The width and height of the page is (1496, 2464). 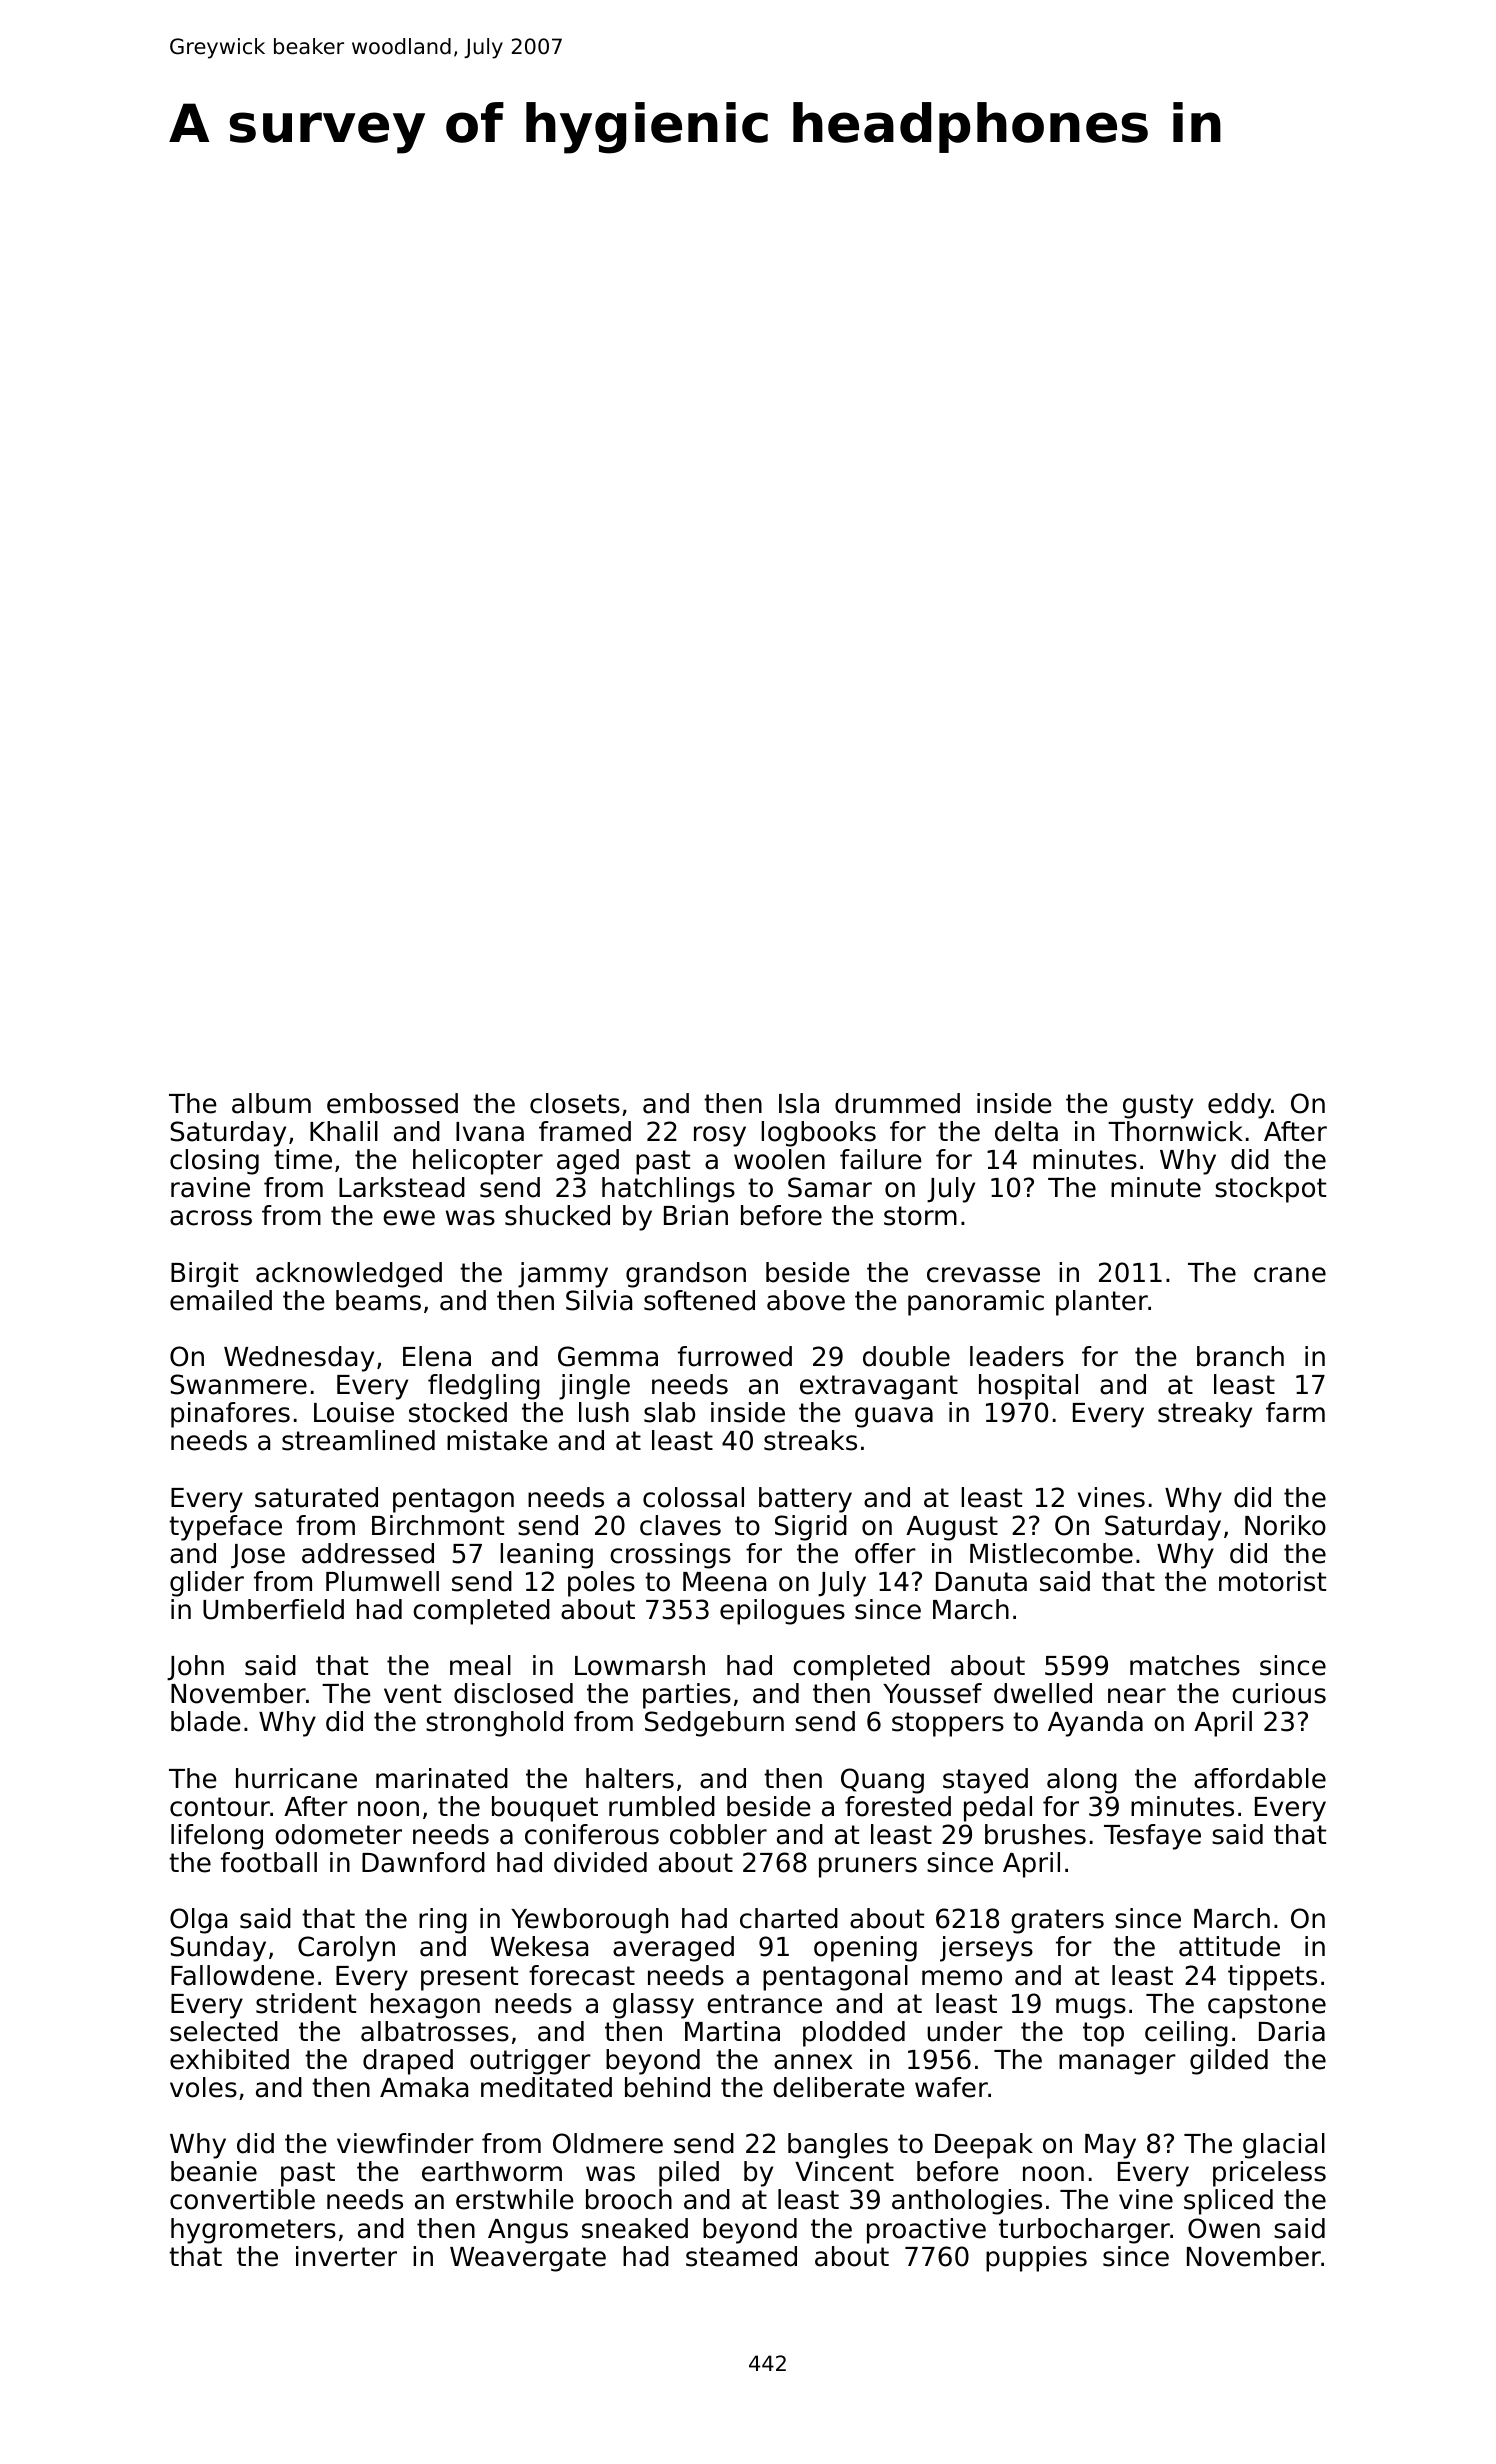 I want to click on Meena, so click(x=724, y=1582).
